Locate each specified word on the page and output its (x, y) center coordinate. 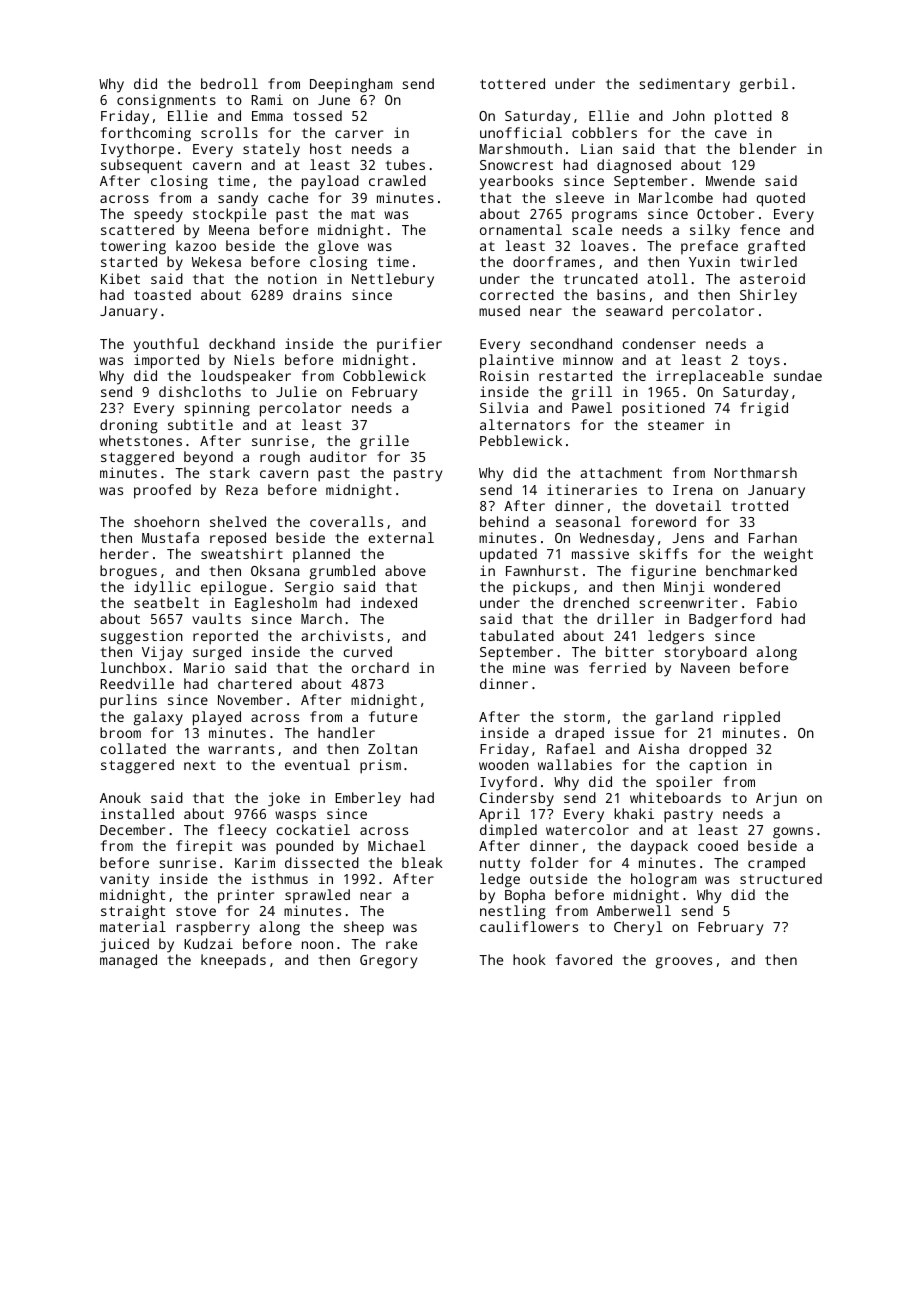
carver (359, 134)
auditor (338, 456)
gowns (793, 833)
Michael (396, 845)
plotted (743, 117)
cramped (776, 864)
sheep (364, 928)
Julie (296, 391)
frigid (764, 409)
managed (128, 961)
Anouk (120, 797)
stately (271, 150)
